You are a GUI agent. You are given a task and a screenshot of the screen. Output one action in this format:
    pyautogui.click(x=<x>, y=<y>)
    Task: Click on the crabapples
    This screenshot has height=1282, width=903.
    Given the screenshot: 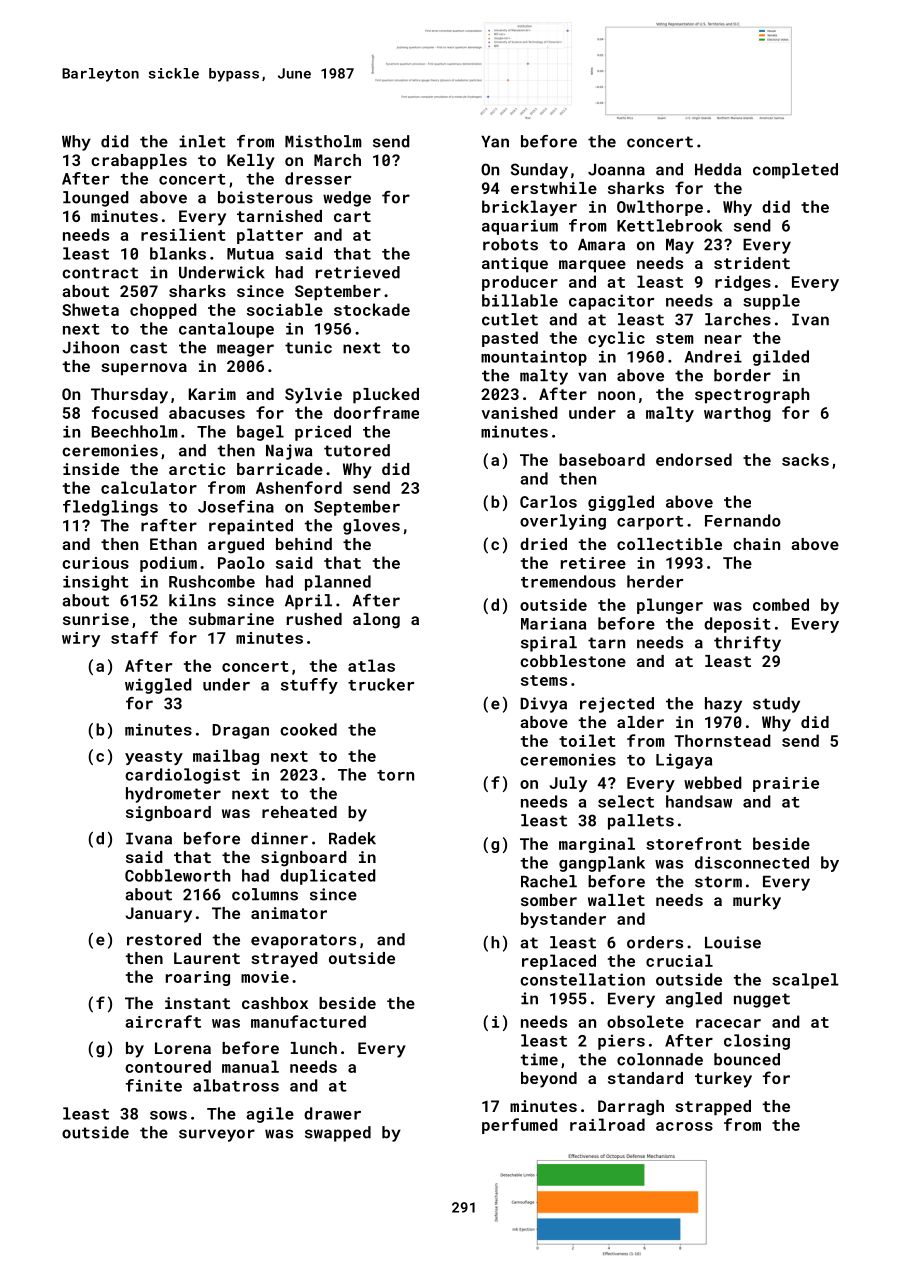 What is the action you would take?
    pyautogui.click(x=139, y=162)
